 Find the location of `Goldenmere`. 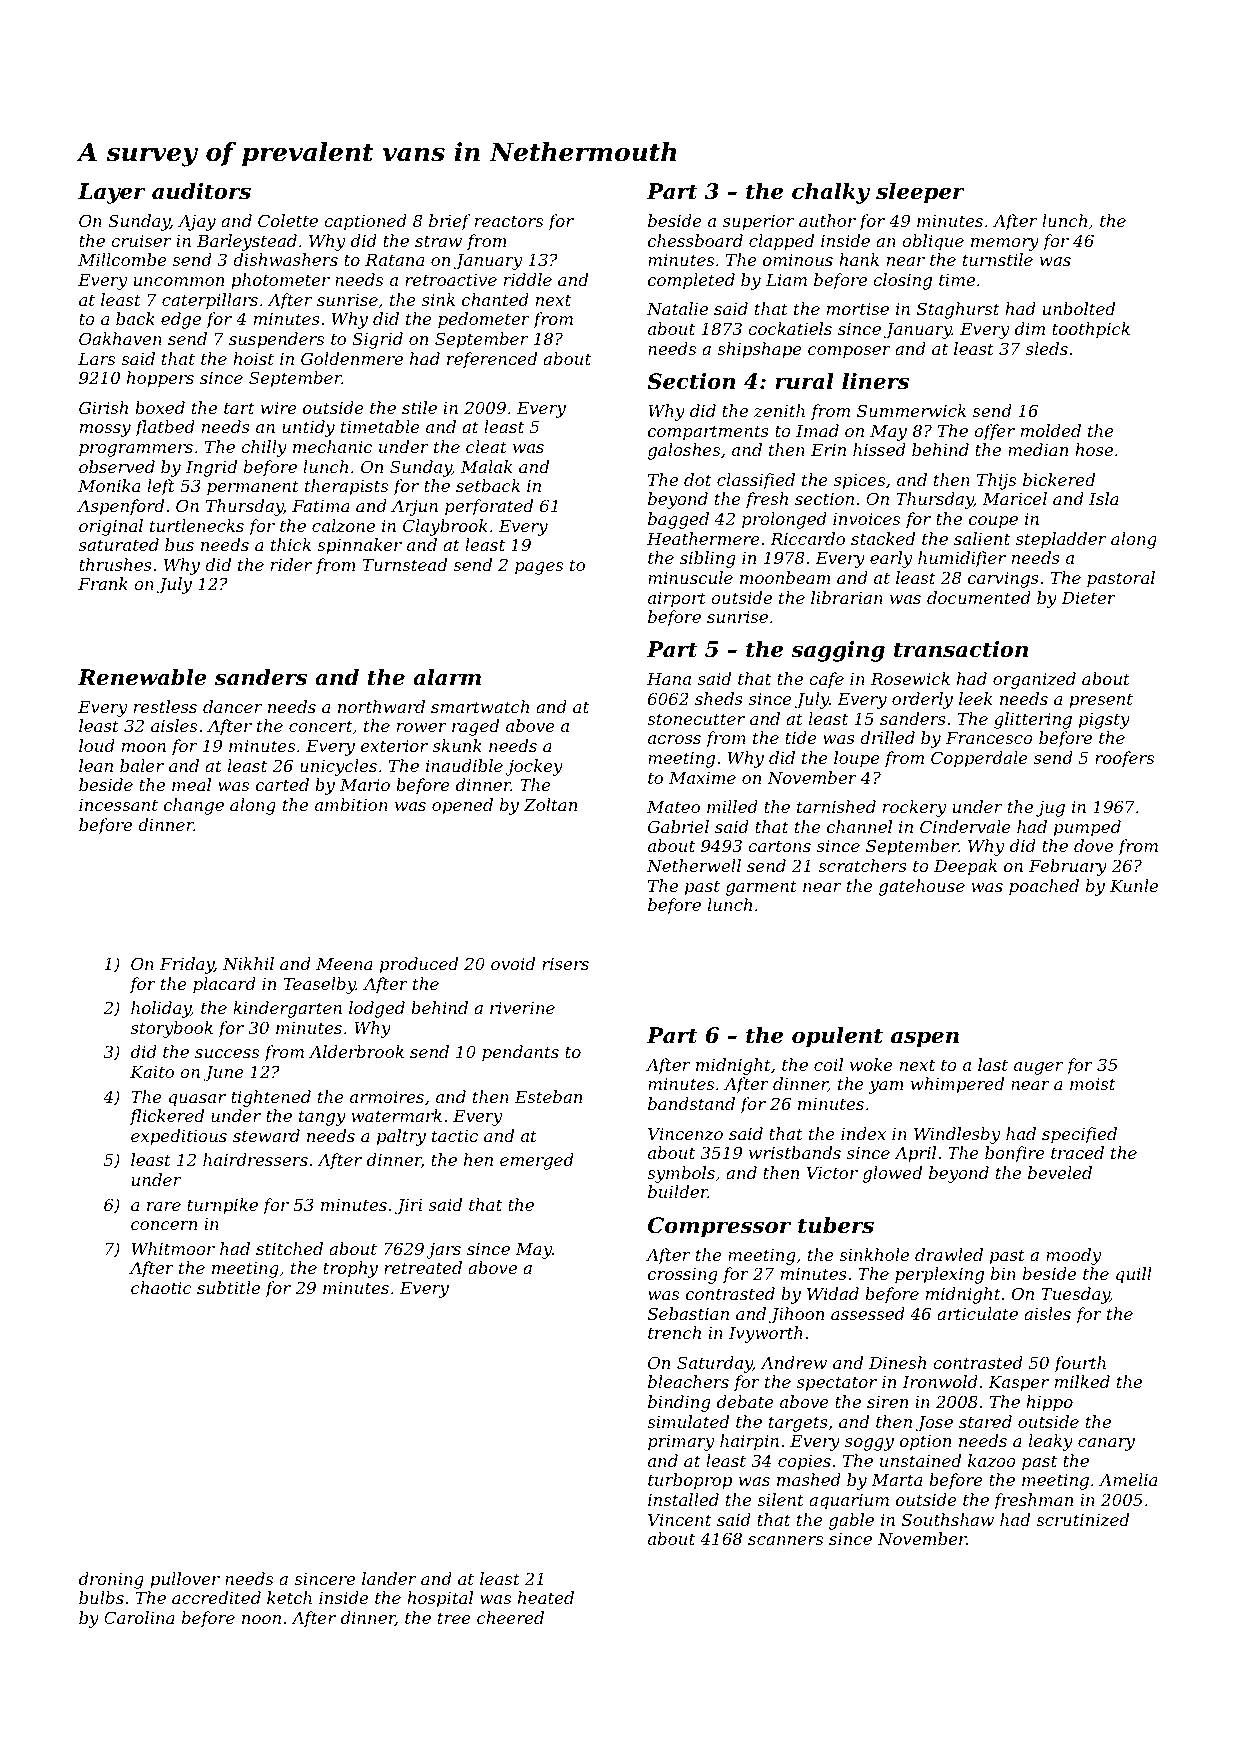

Goldenmere is located at coordinates (352, 358).
